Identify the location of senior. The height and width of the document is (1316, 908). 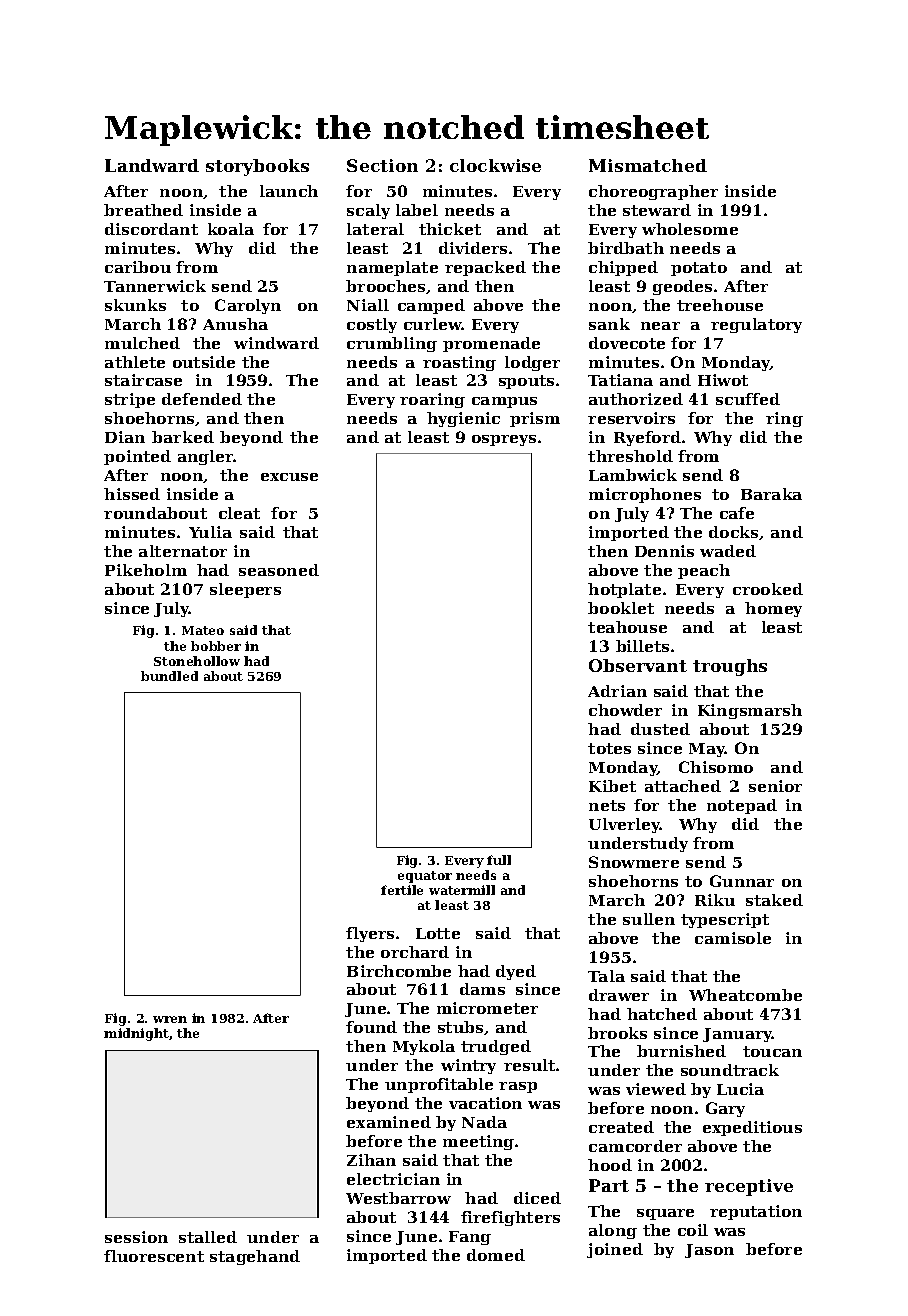
(775, 786).
